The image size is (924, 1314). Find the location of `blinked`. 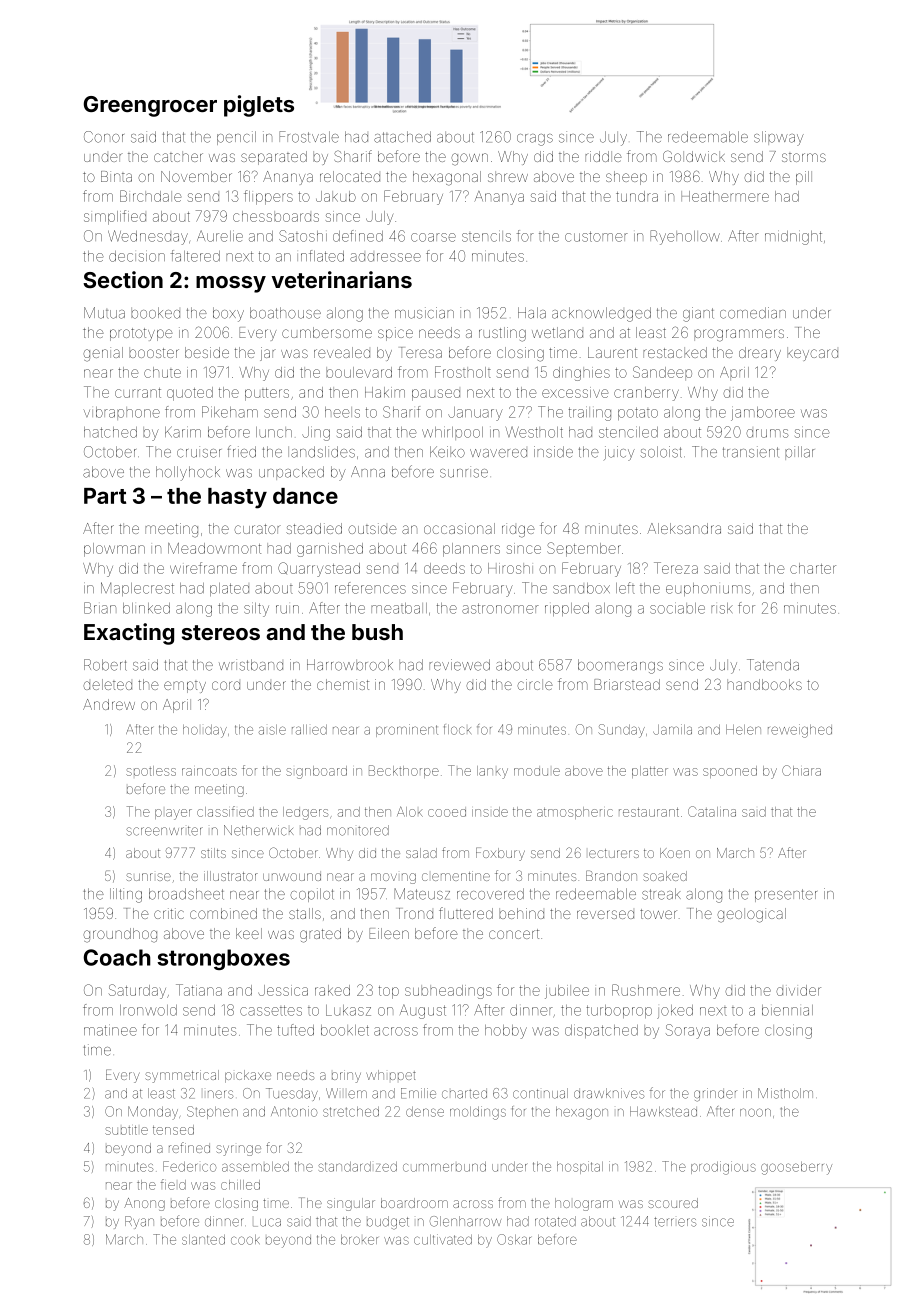

blinked is located at coordinates (146, 608).
